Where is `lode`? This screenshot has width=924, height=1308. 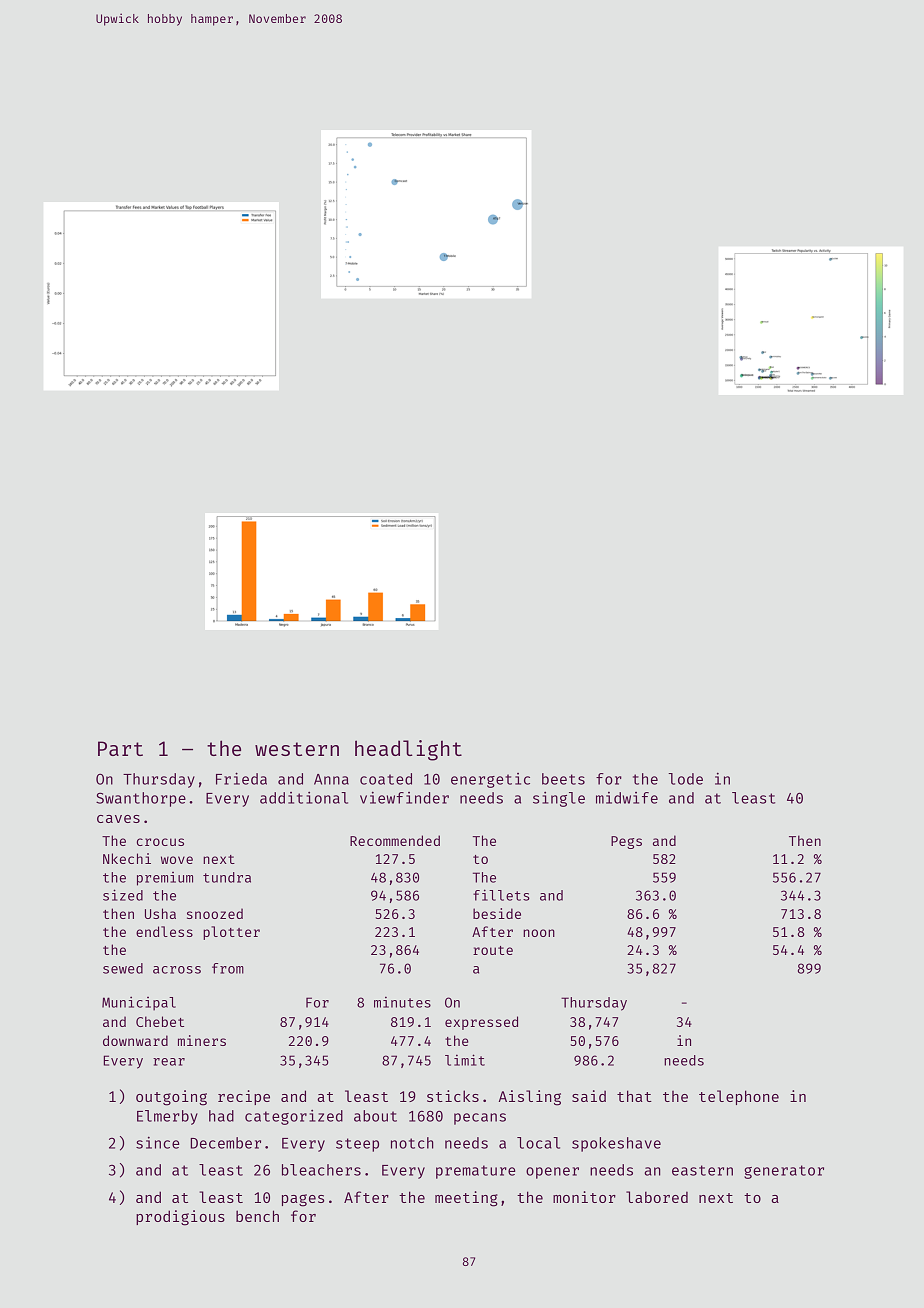 lode is located at coordinates (685, 779).
